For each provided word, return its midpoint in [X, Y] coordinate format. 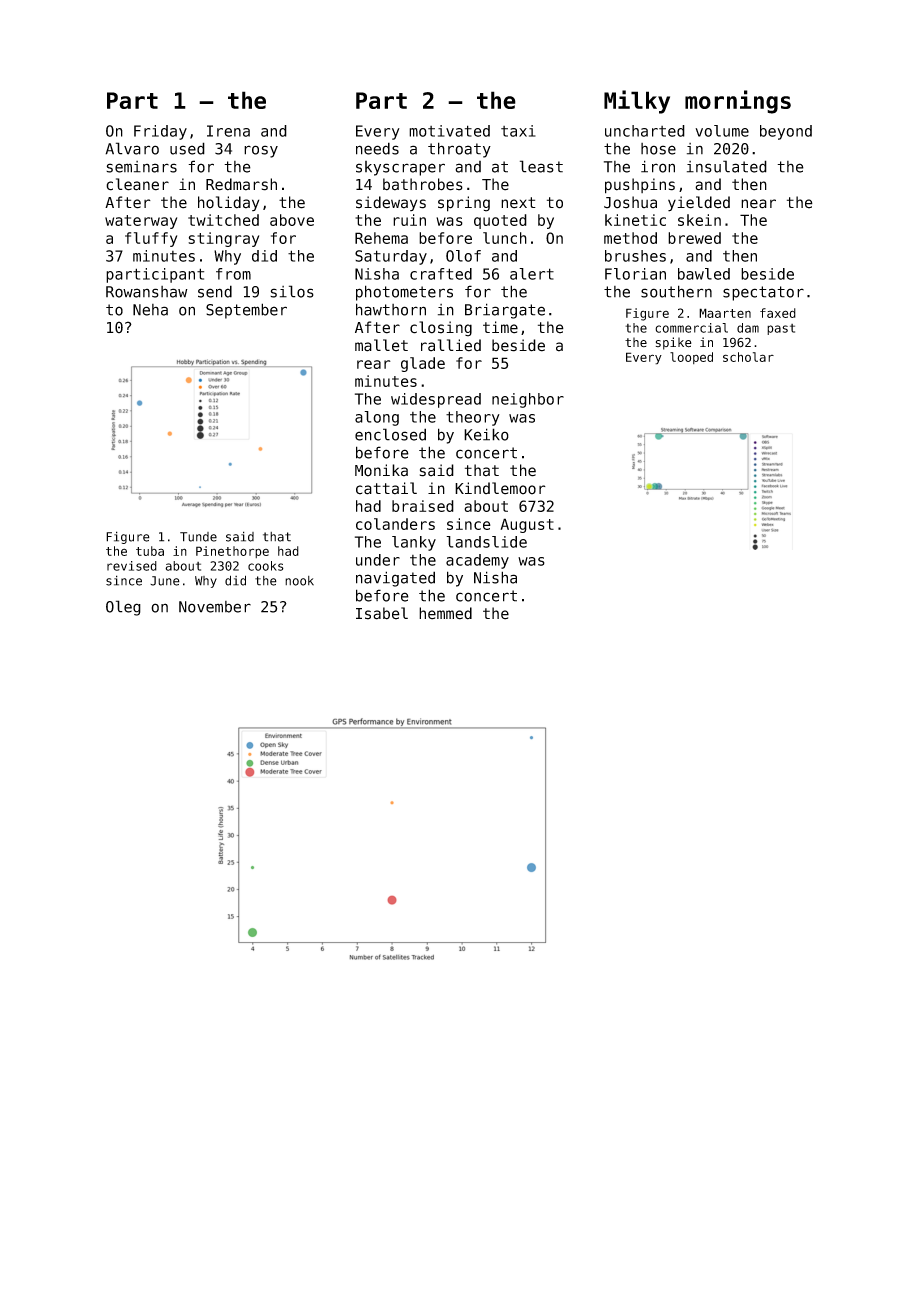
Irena [228, 131]
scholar [748, 357]
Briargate [505, 311]
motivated [449, 131]
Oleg [123, 608]
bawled [704, 274]
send [215, 291]
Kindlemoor [500, 488]
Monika [381, 470]
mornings [738, 102]
